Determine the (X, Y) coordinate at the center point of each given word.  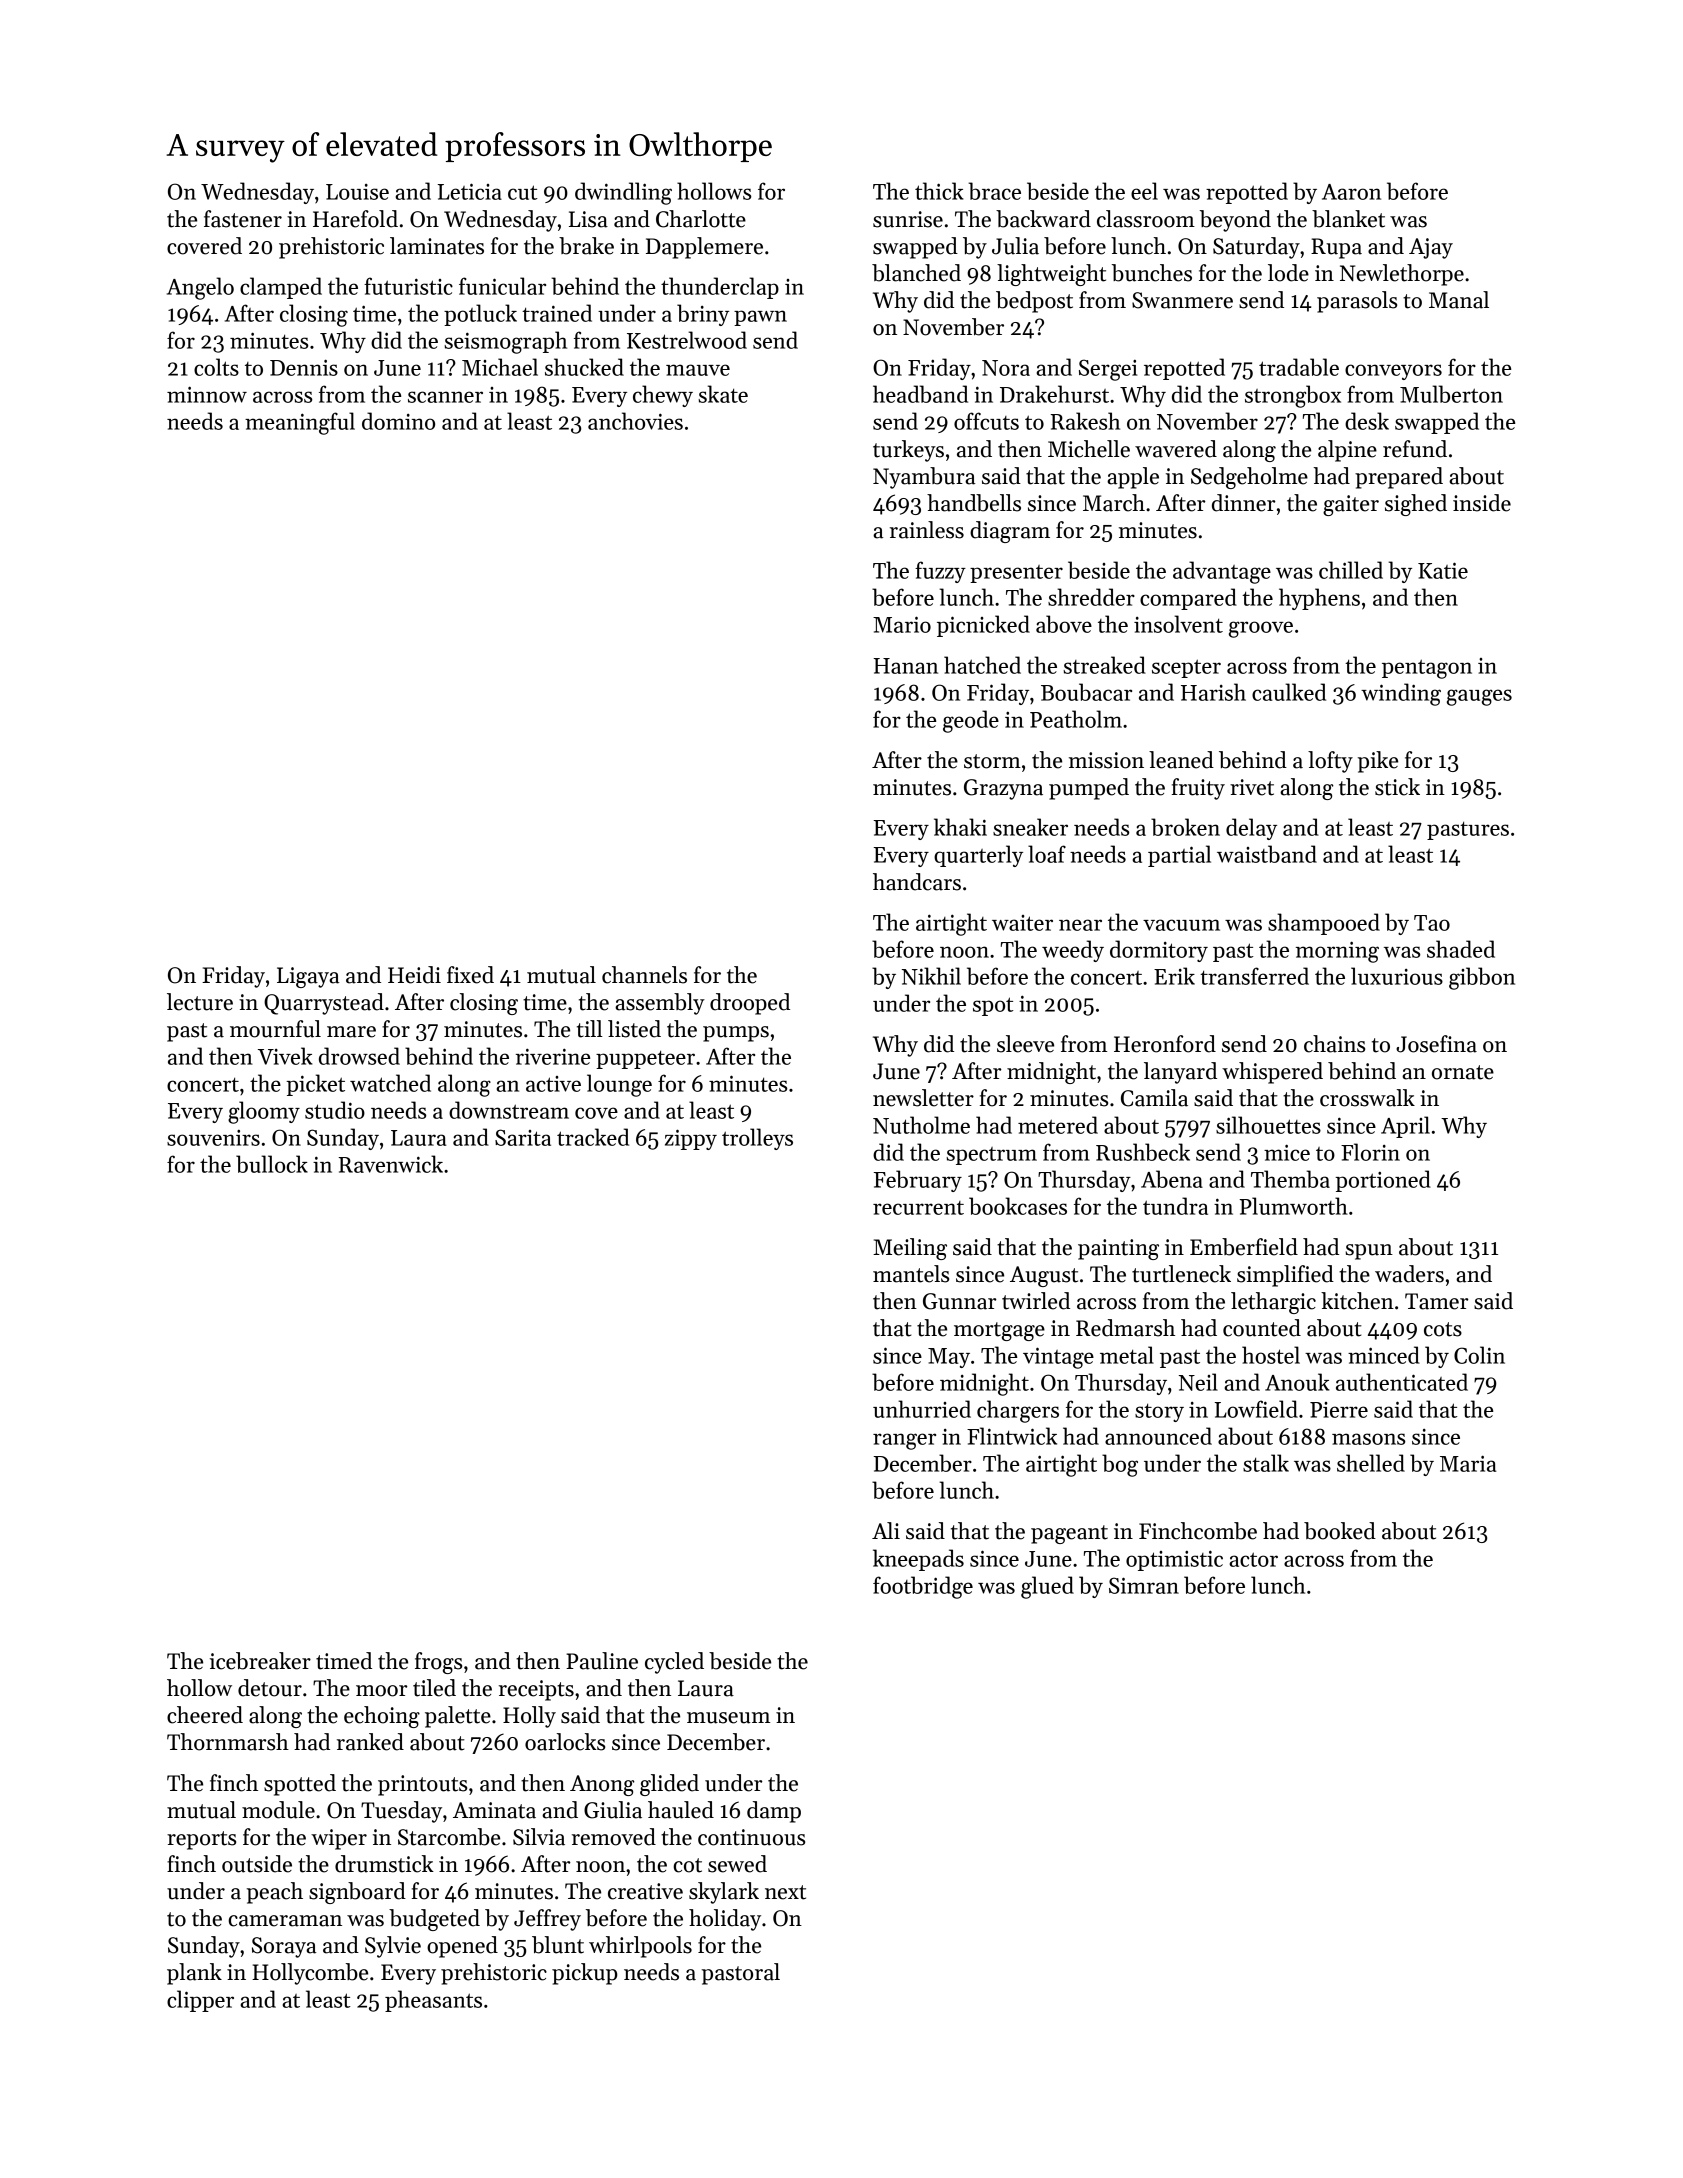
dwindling (623, 193)
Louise (357, 192)
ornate (1463, 1072)
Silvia (539, 1837)
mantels (911, 1274)
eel (1144, 191)
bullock (272, 1164)
